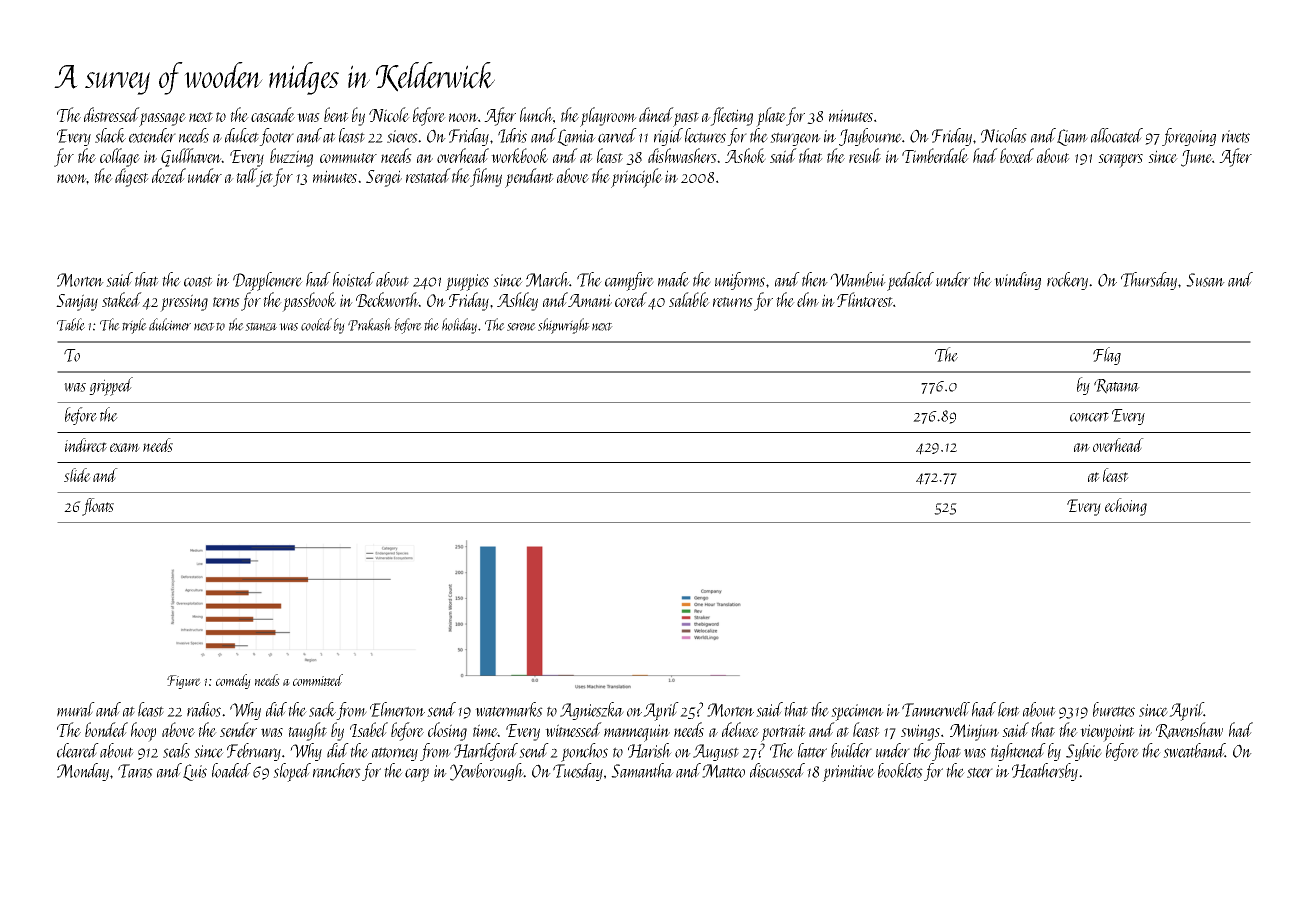 Image resolution: width=1308 pixels, height=924 pixels. What do you see at coordinates (184, 303) in the screenshot?
I see `pressing` at bounding box center [184, 303].
